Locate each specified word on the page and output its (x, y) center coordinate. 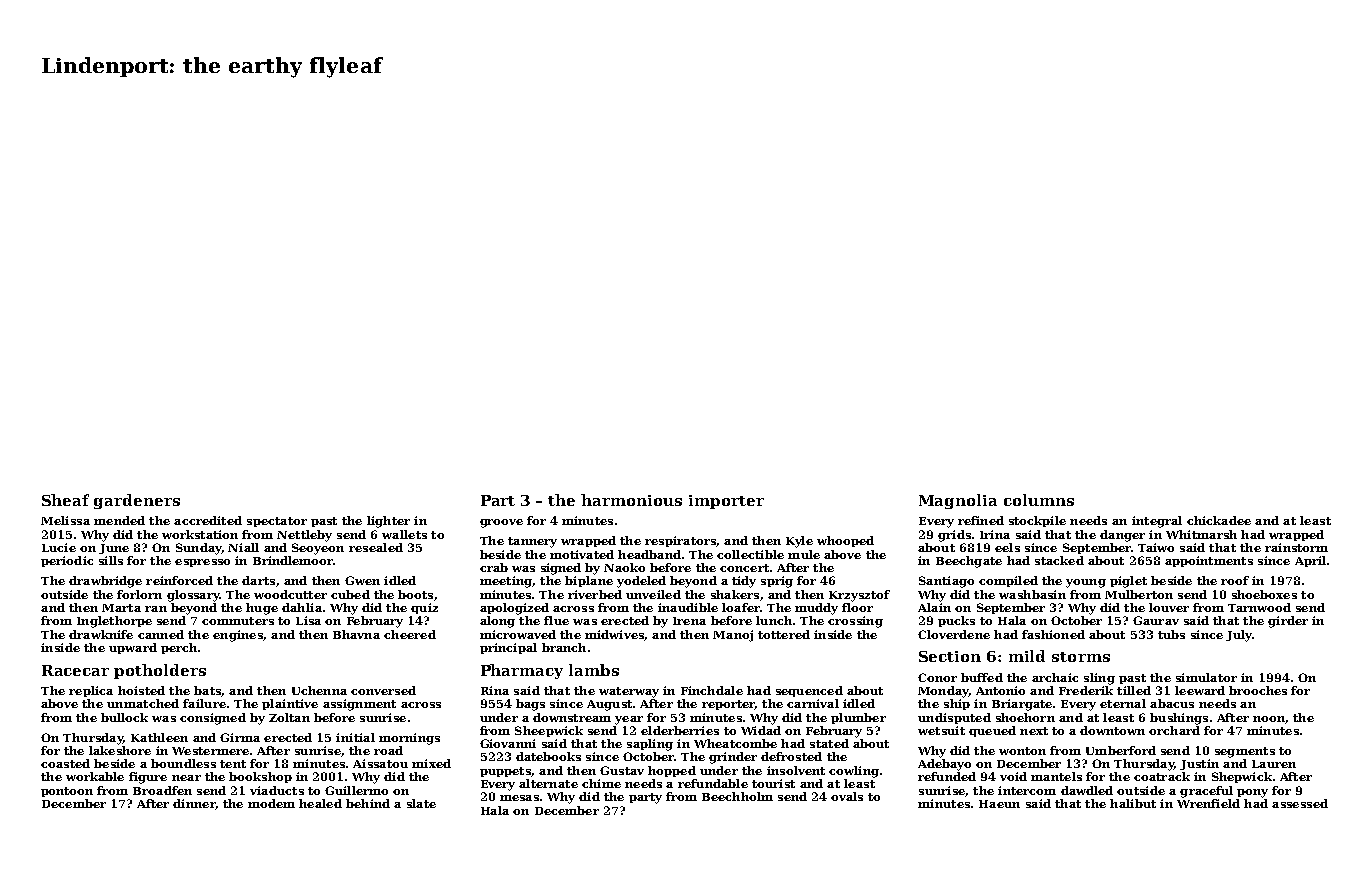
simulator (1206, 677)
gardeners (137, 501)
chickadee (1219, 520)
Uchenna (319, 690)
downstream (572, 717)
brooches (1258, 690)
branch (564, 647)
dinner (194, 803)
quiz (424, 608)
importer (726, 502)
